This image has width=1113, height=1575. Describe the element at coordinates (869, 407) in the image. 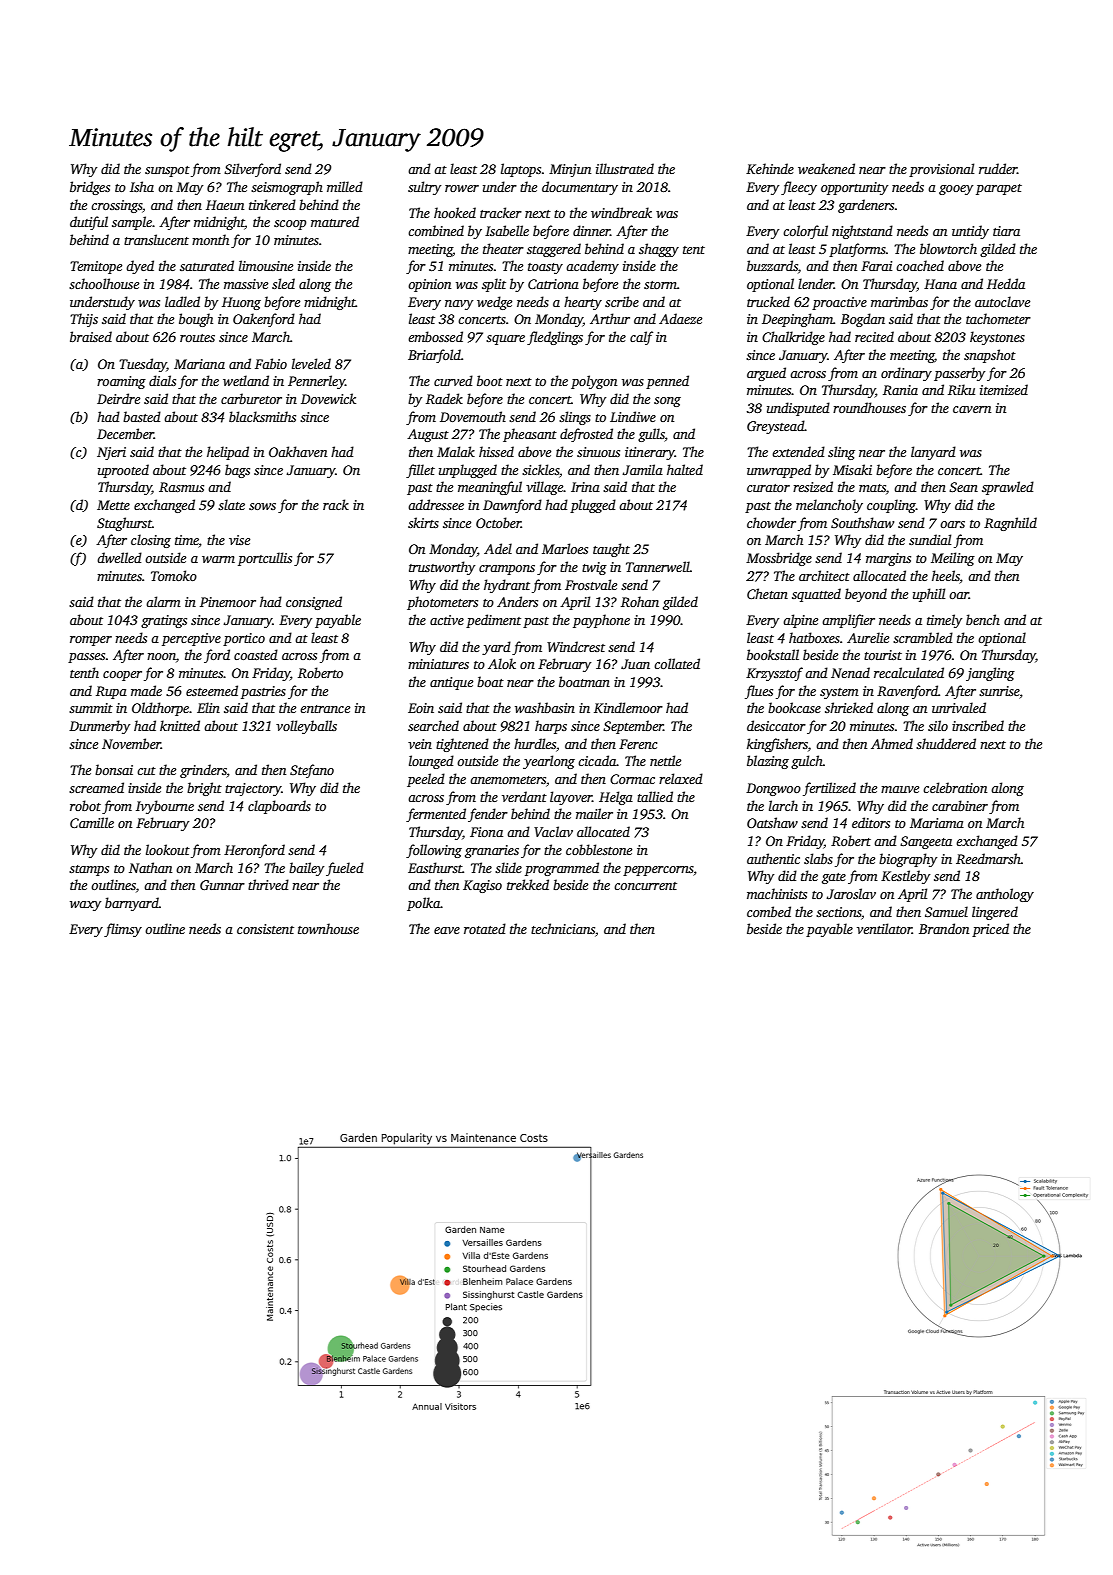

I see `roundhouses` at that location.
